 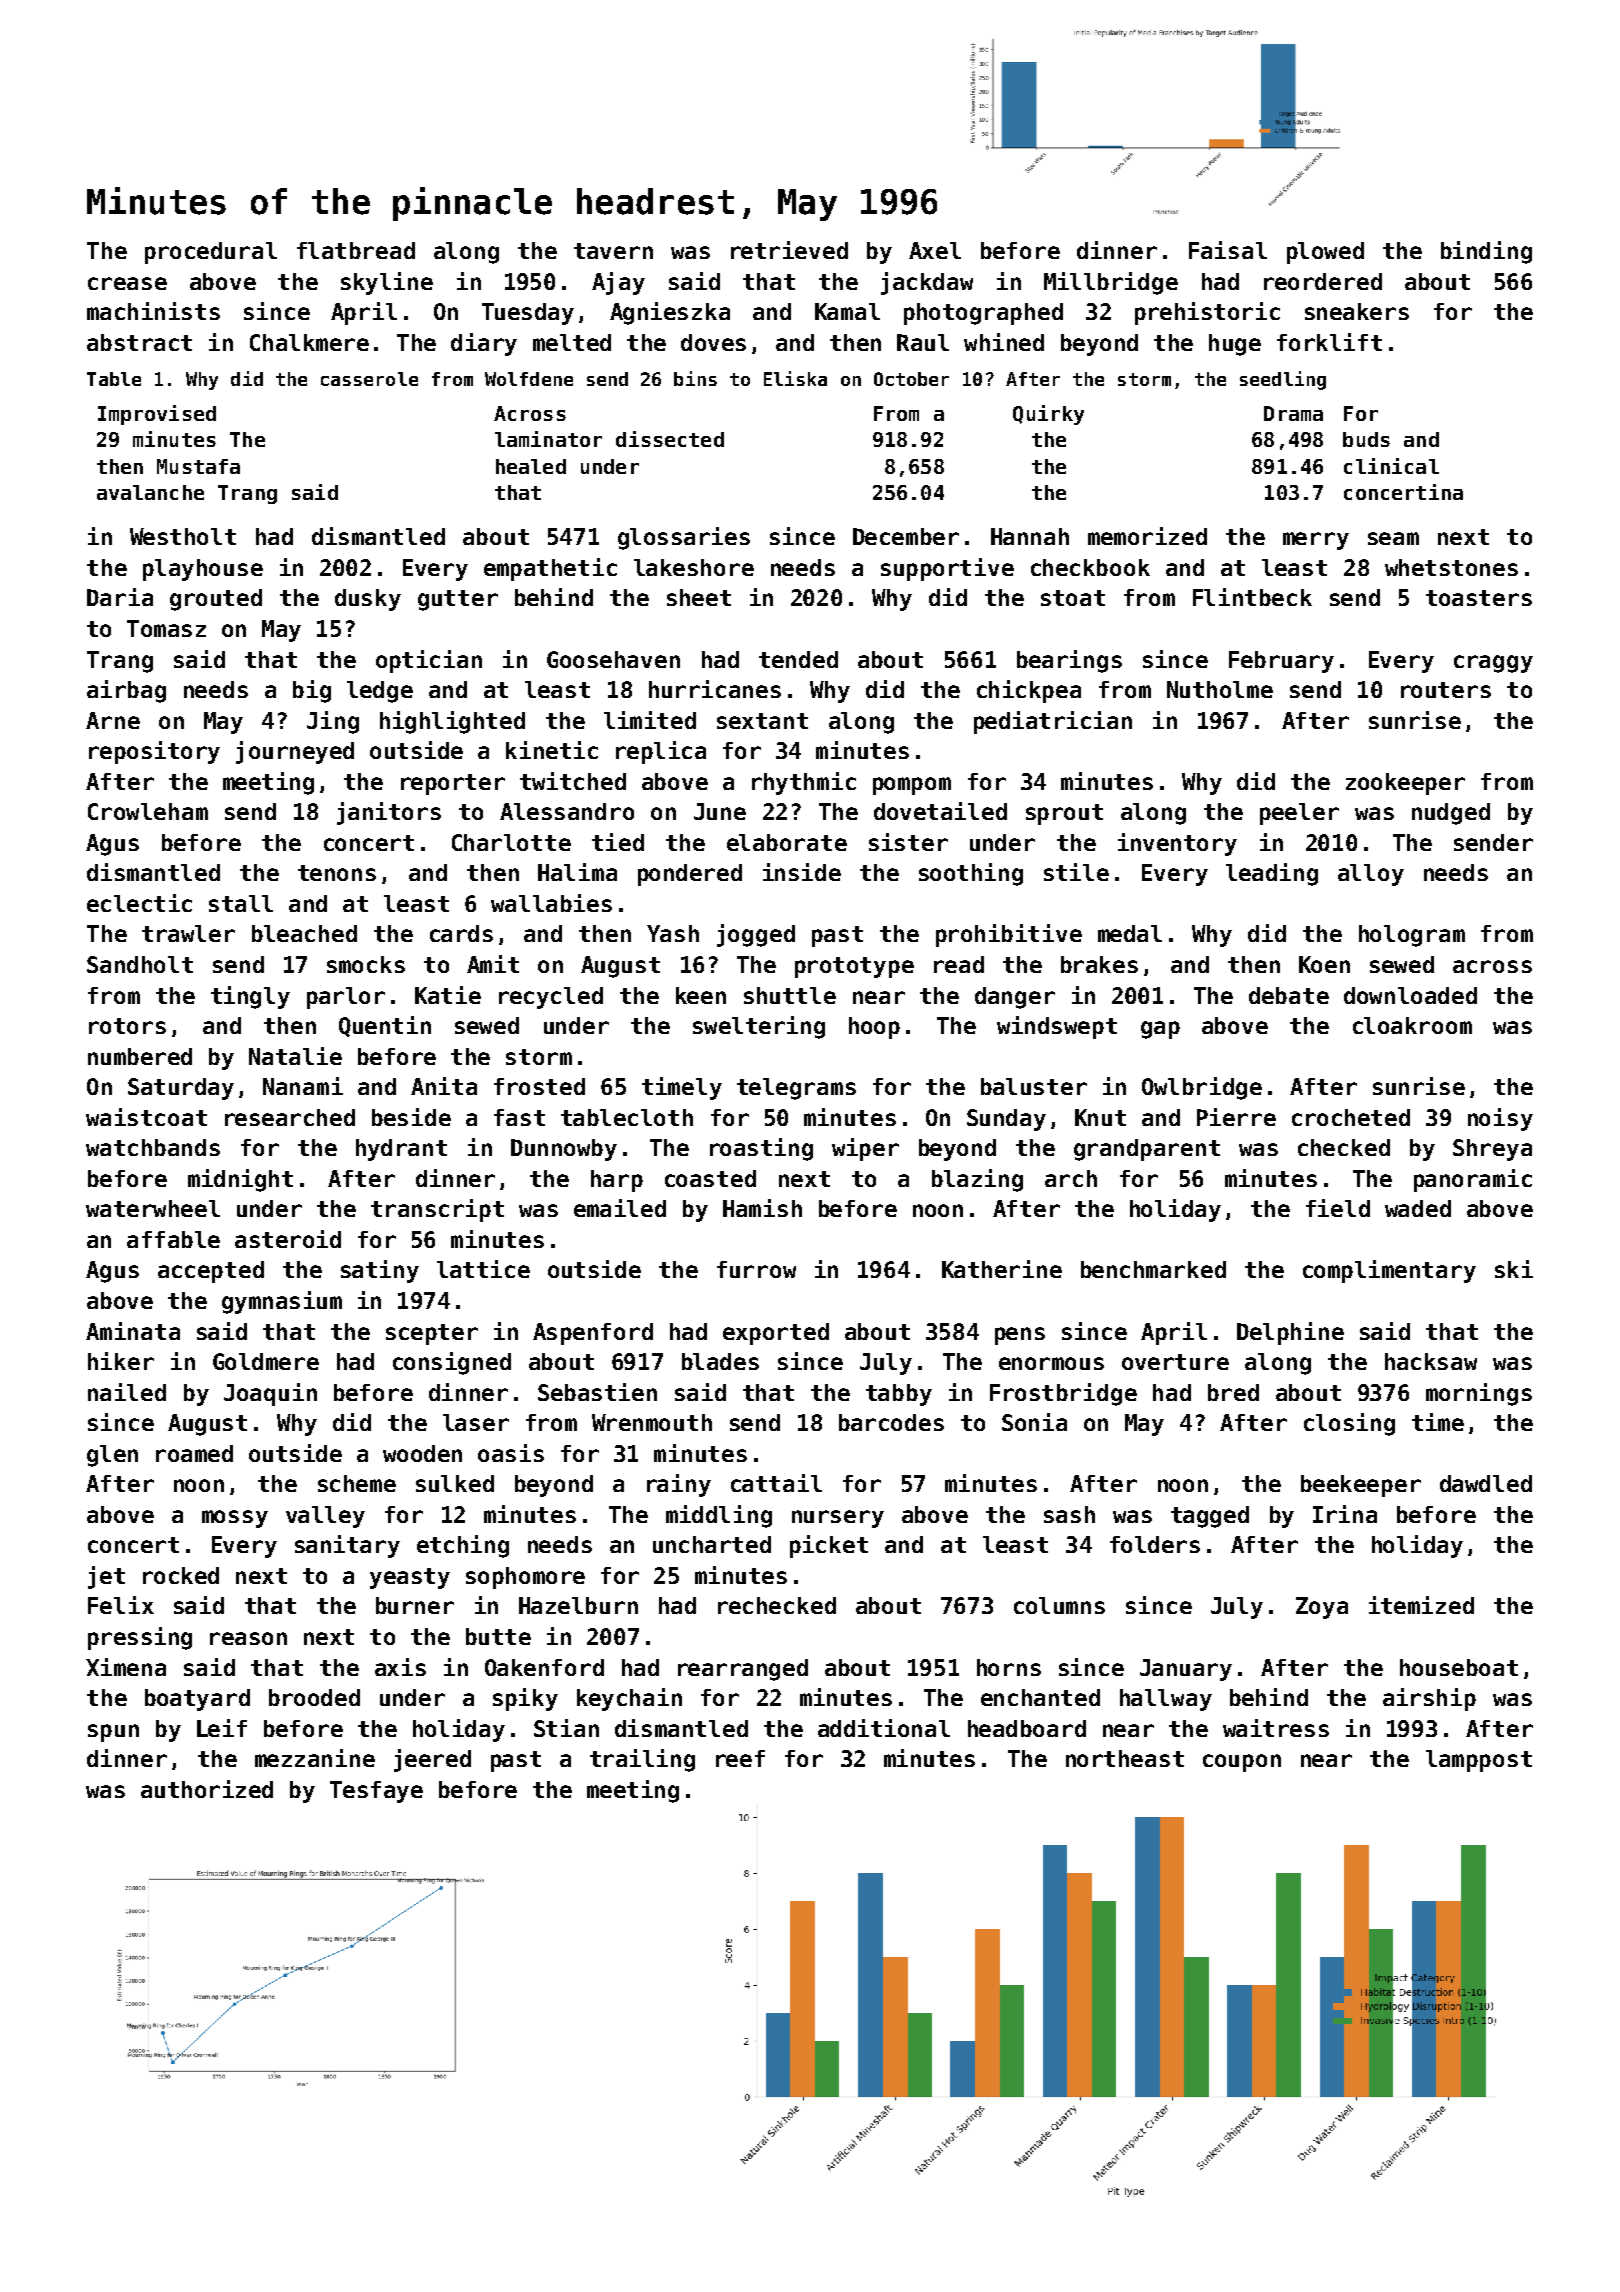 I want to click on telegrams, so click(x=796, y=1089).
